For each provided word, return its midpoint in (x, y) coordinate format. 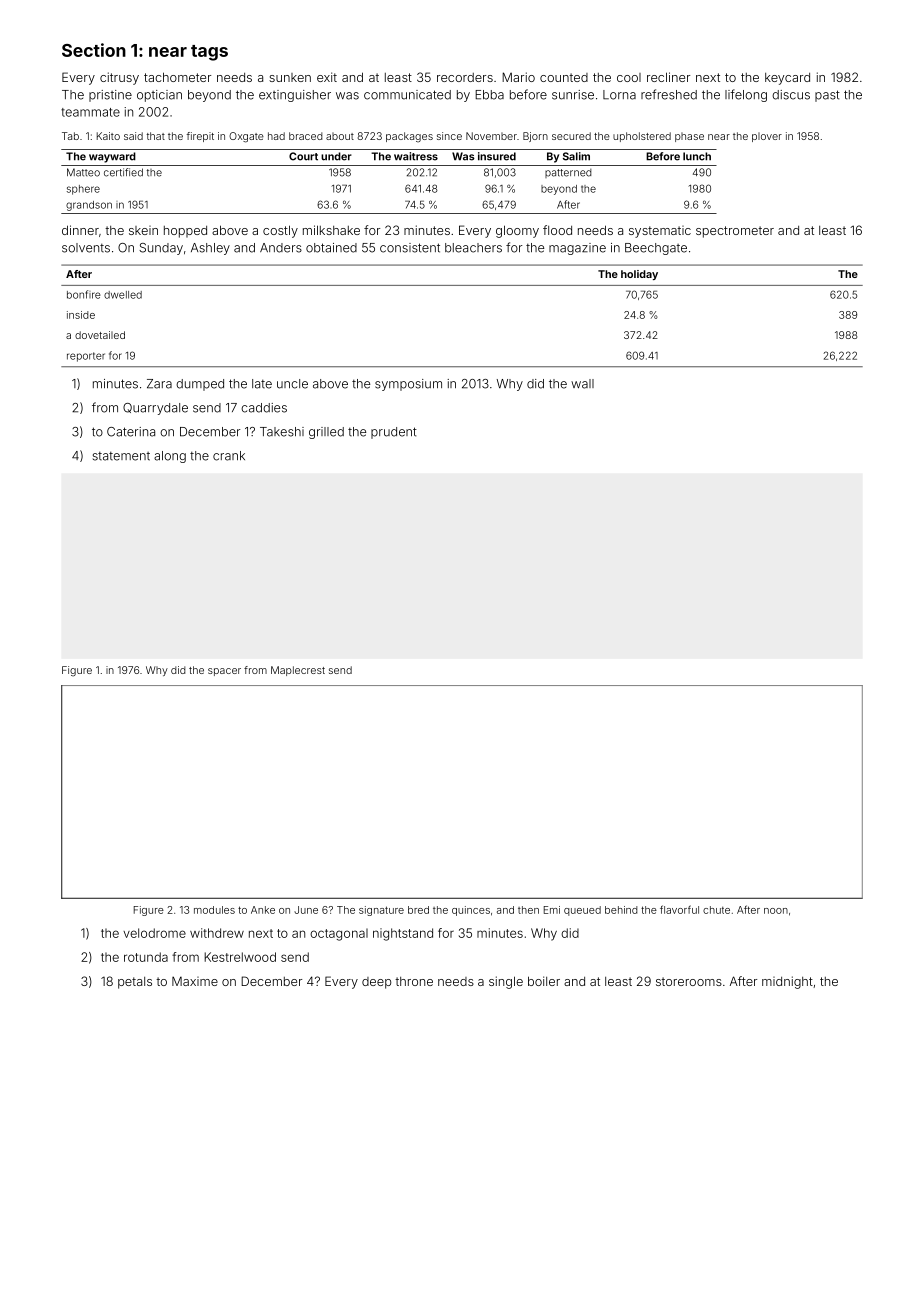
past (827, 96)
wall (582, 384)
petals (135, 983)
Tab (70, 136)
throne (414, 981)
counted (564, 77)
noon (776, 911)
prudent (394, 433)
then (528, 910)
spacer (224, 672)
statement (121, 456)
